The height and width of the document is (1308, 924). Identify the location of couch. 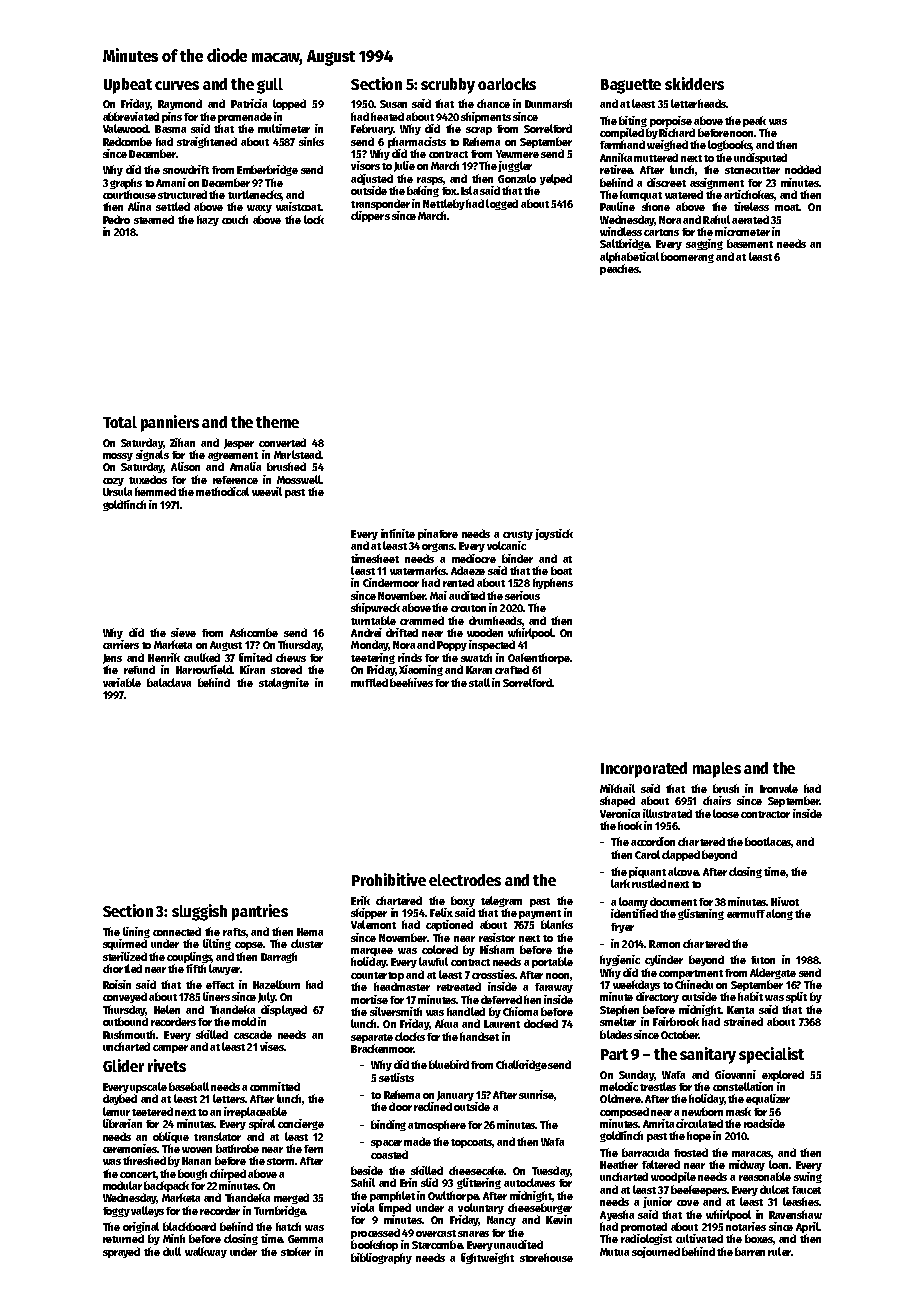
(235, 219).
